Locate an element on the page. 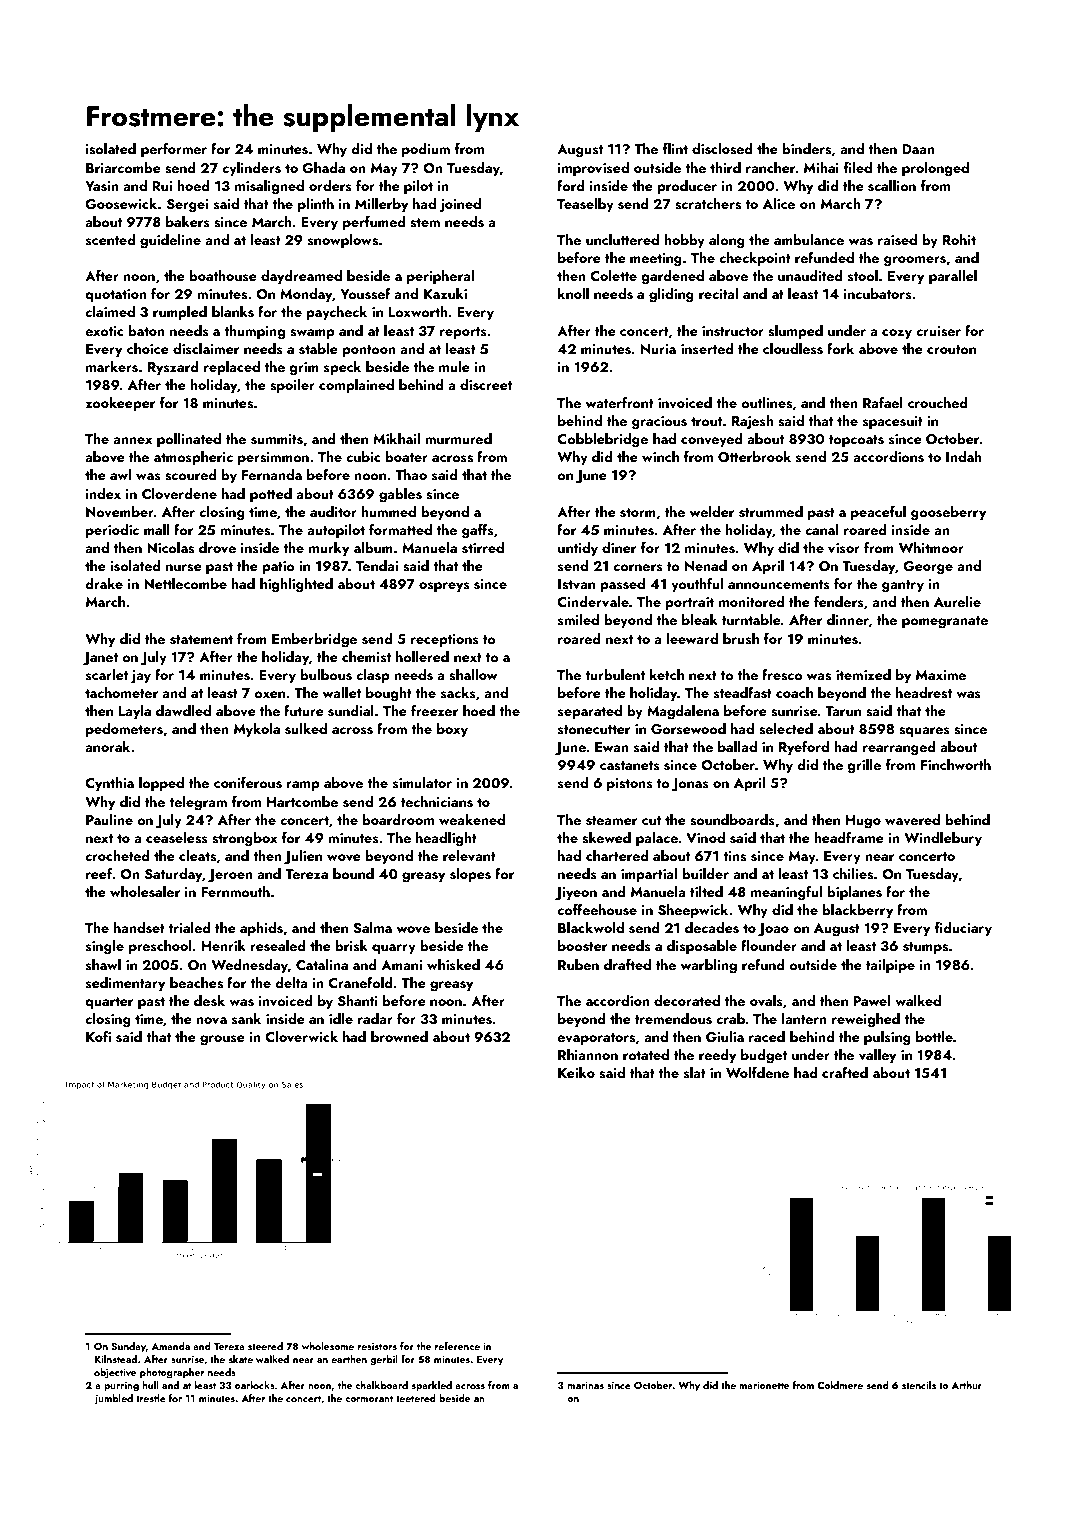  Amanda is located at coordinates (171, 1346).
